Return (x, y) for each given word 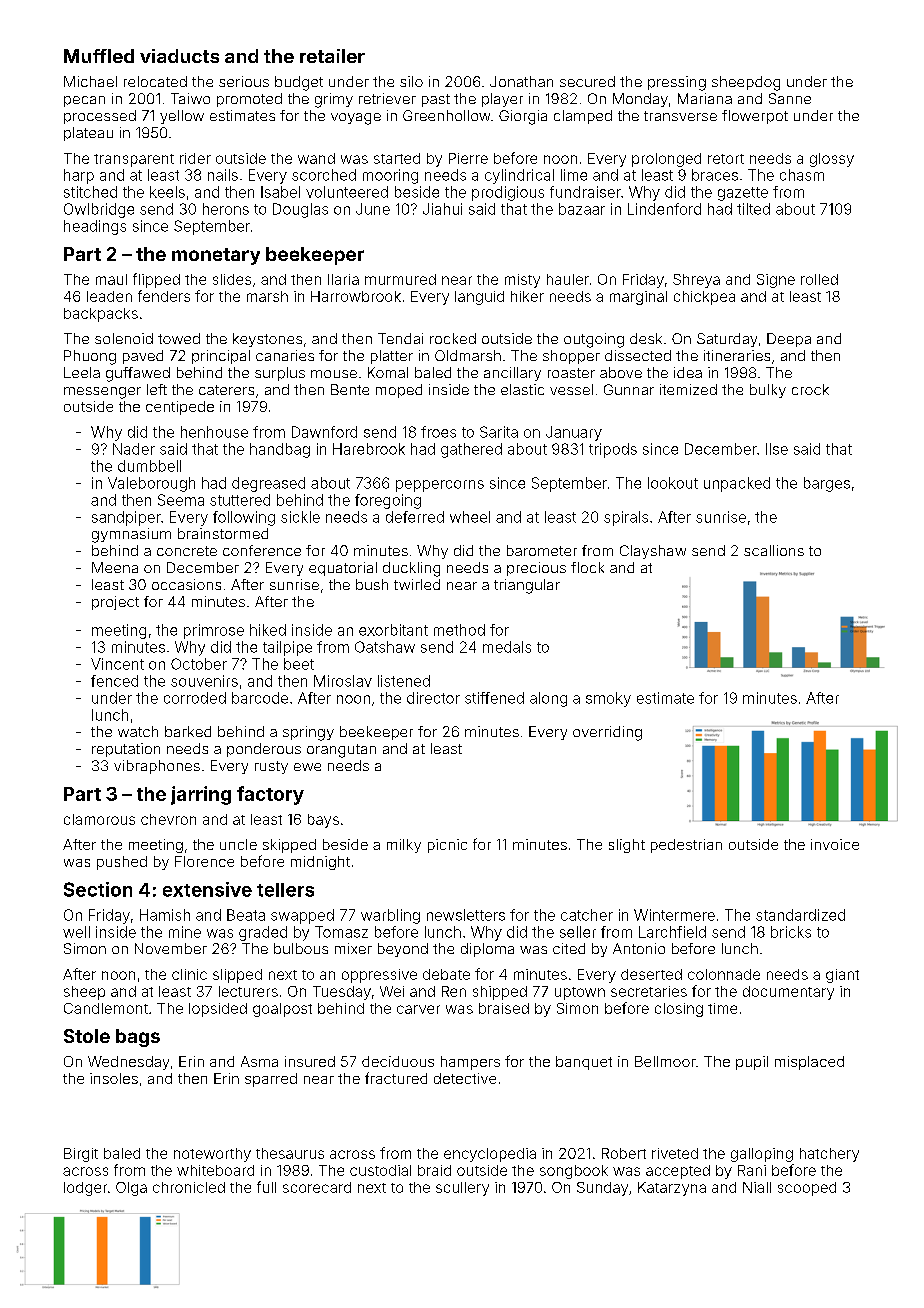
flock (587, 567)
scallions (774, 550)
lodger (85, 1189)
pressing (677, 83)
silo (411, 81)
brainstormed (223, 533)
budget (299, 83)
